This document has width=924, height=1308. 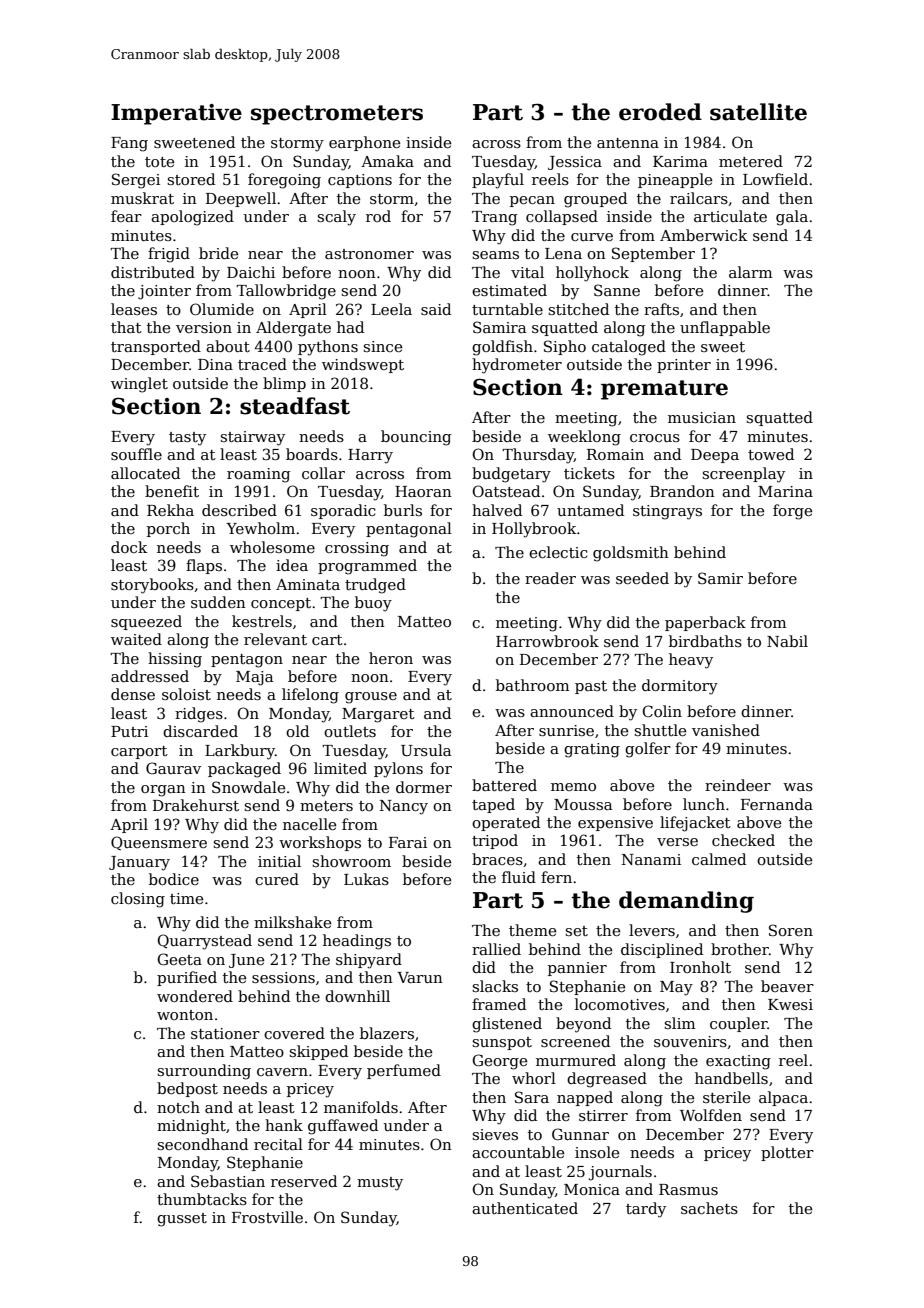 What do you see at coordinates (136, 181) in the document?
I see `Sergei` at bounding box center [136, 181].
